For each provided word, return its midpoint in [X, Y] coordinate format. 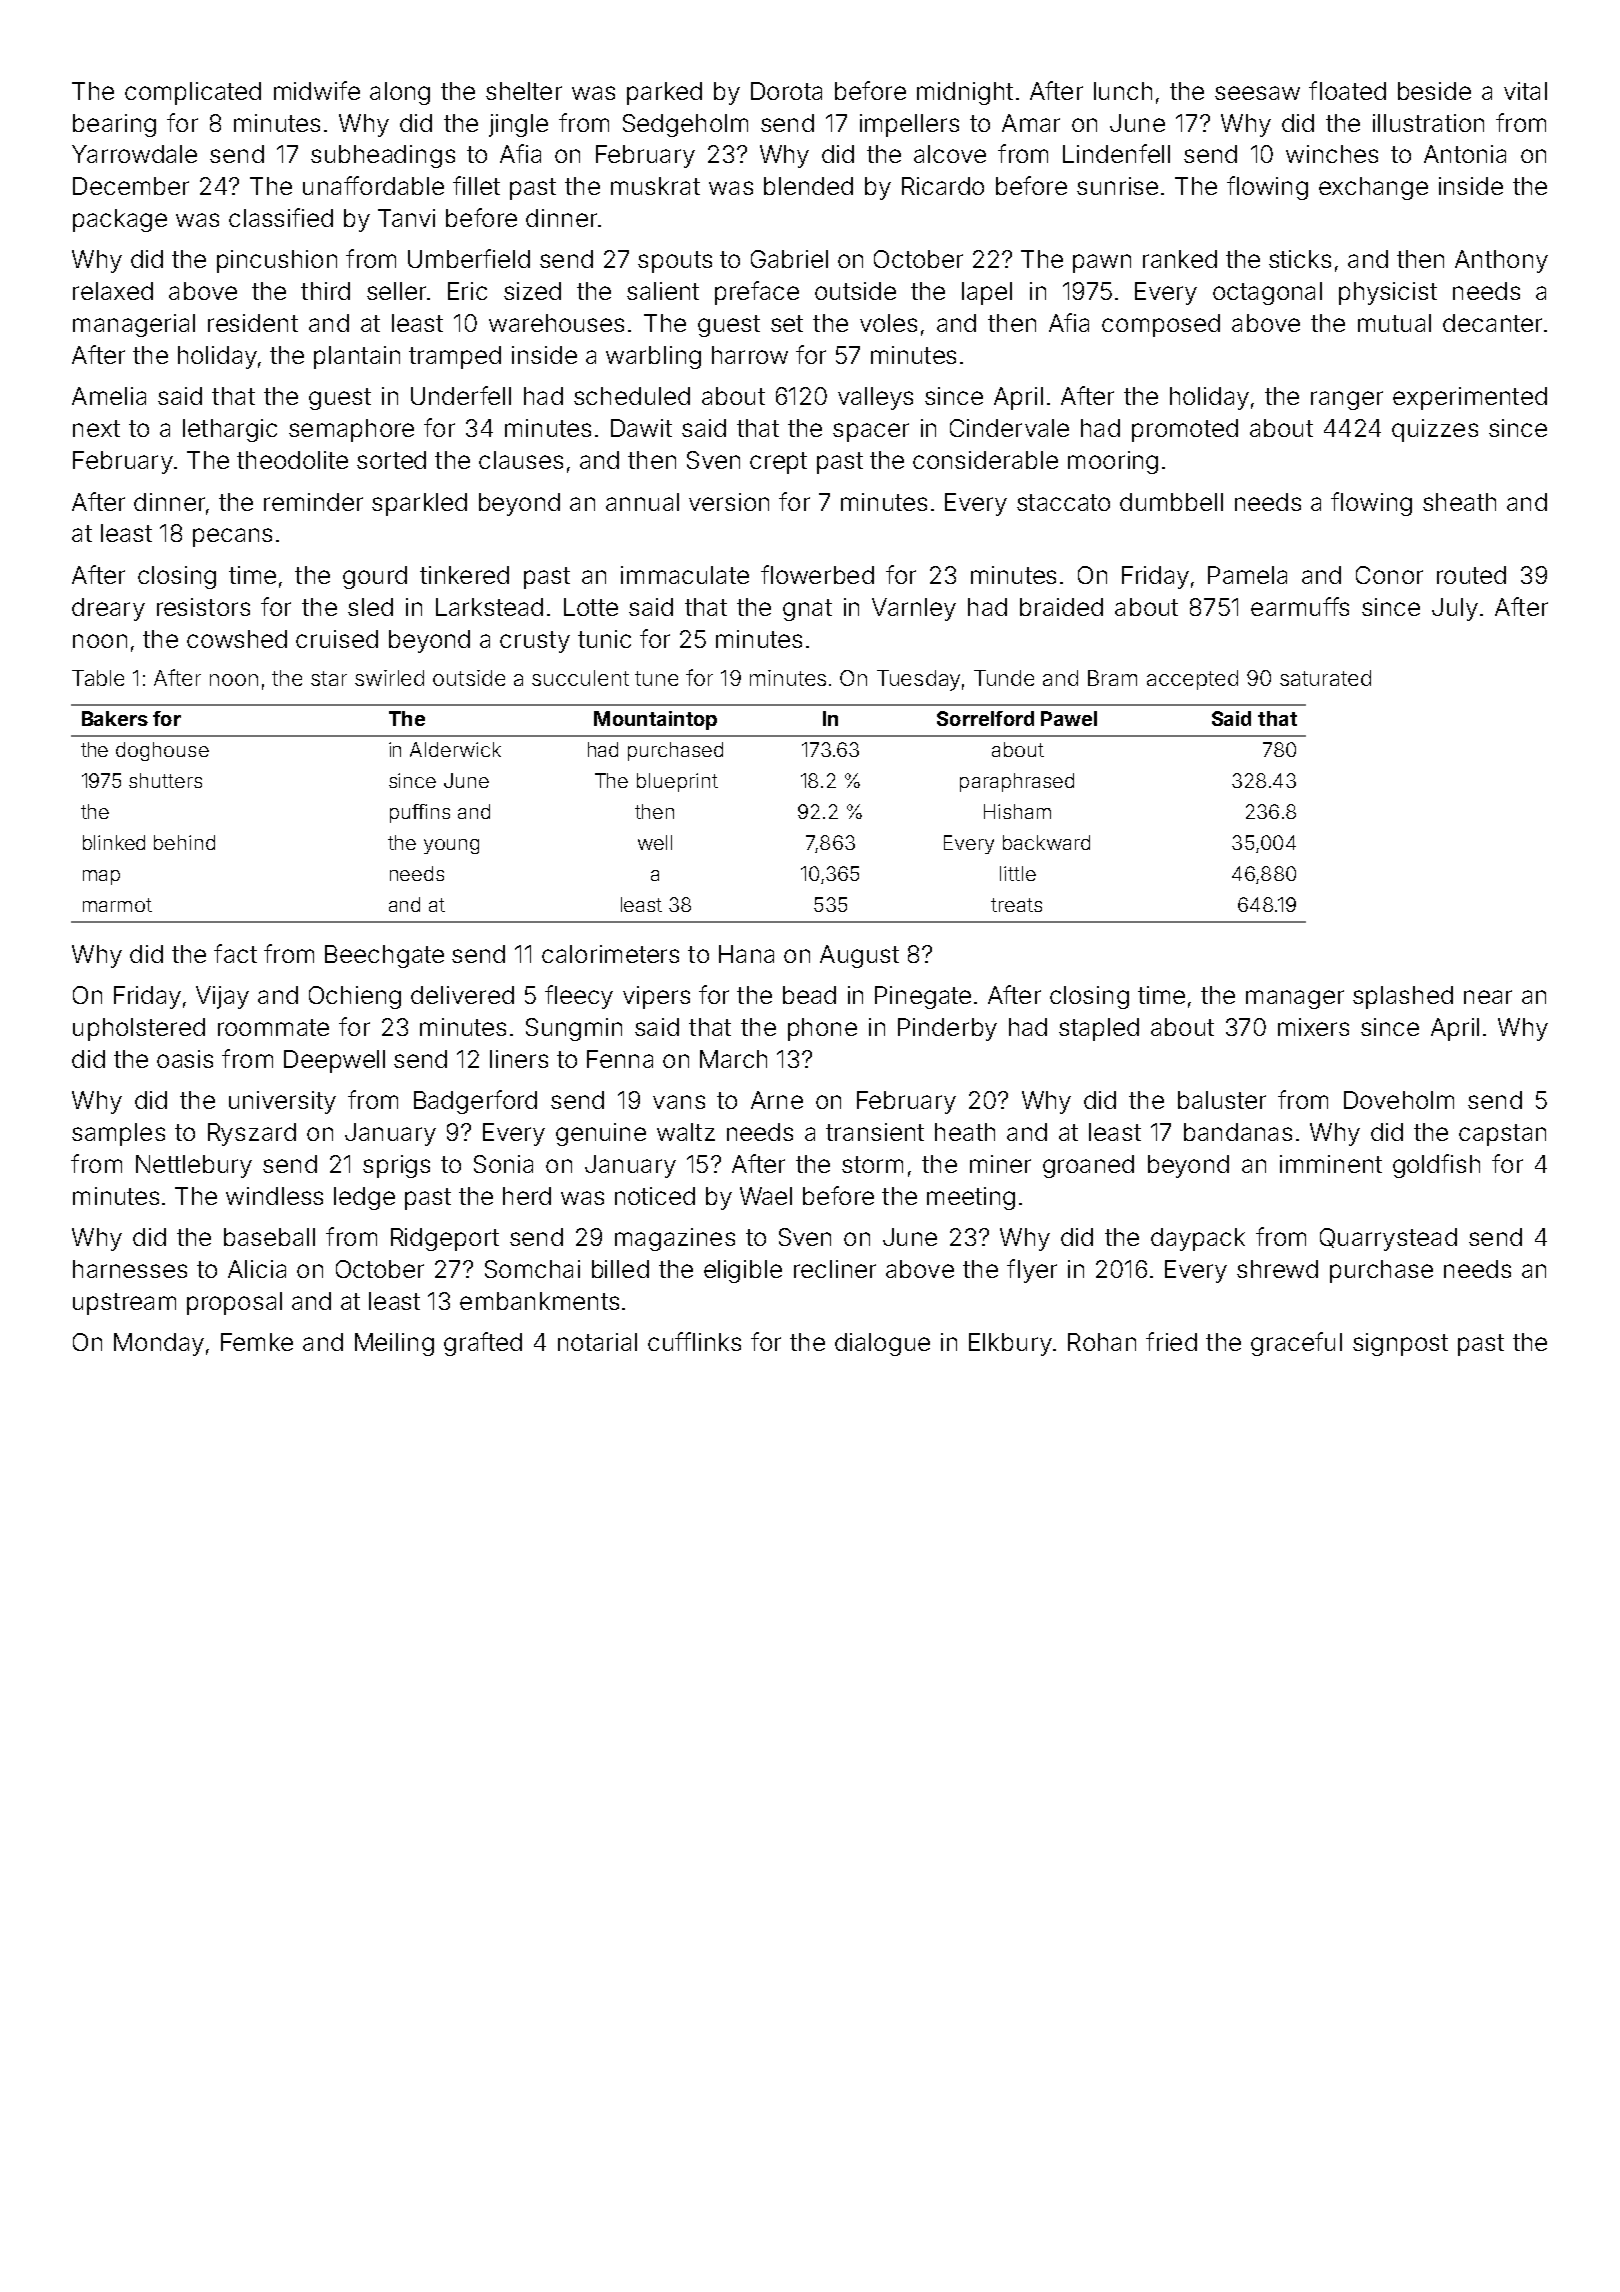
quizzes [1435, 430]
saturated [1325, 678]
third [325, 291]
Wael [766, 1196]
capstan [1502, 1135]
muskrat [655, 186]
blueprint [677, 782]
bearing [114, 125]
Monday [159, 1344]
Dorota [786, 91]
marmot [117, 905]
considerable [985, 460]
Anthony [1501, 261]
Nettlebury [194, 1166]
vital [1525, 91]
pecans [232, 537]
